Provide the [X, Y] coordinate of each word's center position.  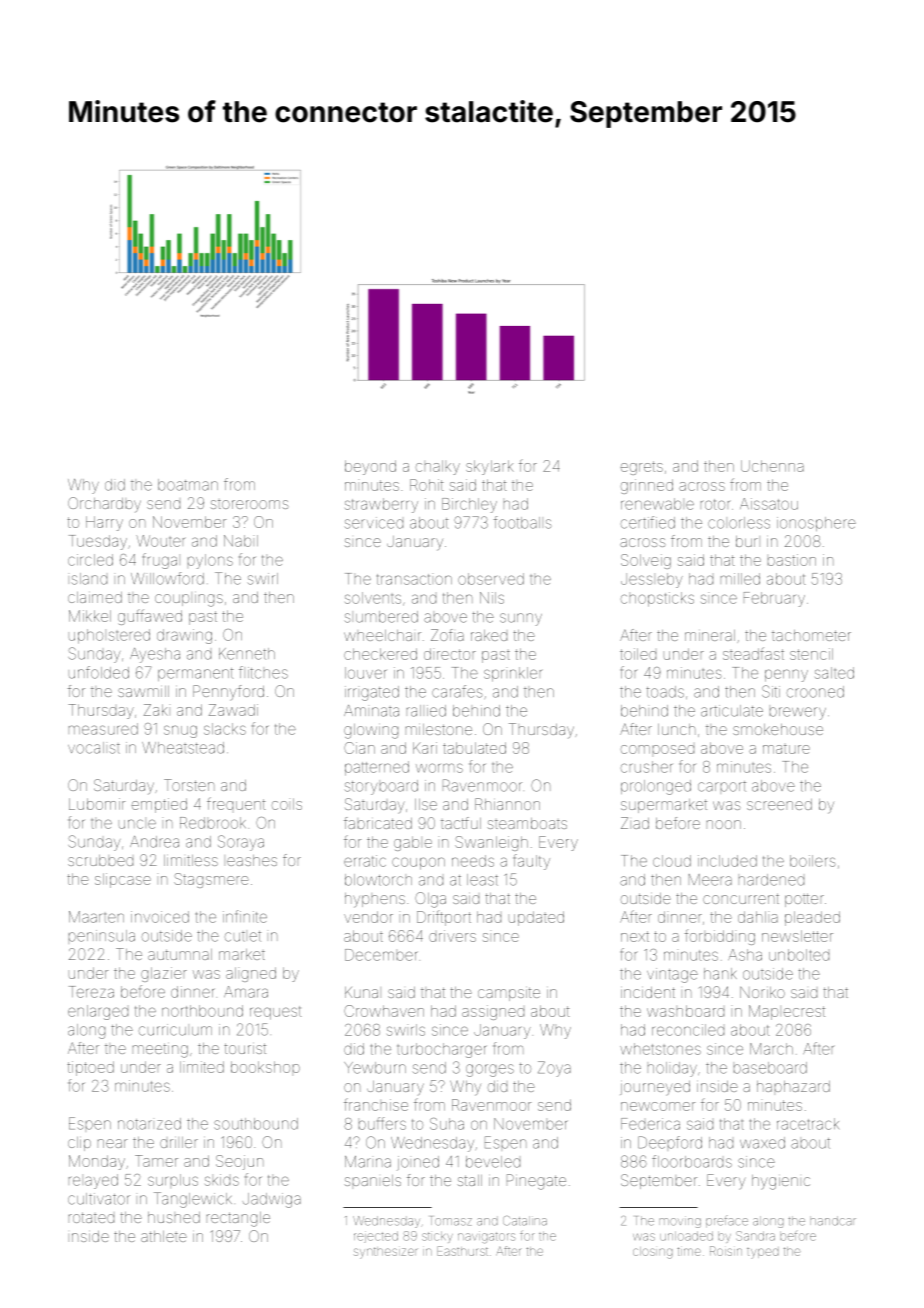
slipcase [123, 880]
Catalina [525, 1221]
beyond [370, 467]
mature [786, 749]
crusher [646, 767]
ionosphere [816, 524]
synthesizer [386, 1253]
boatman [188, 485]
